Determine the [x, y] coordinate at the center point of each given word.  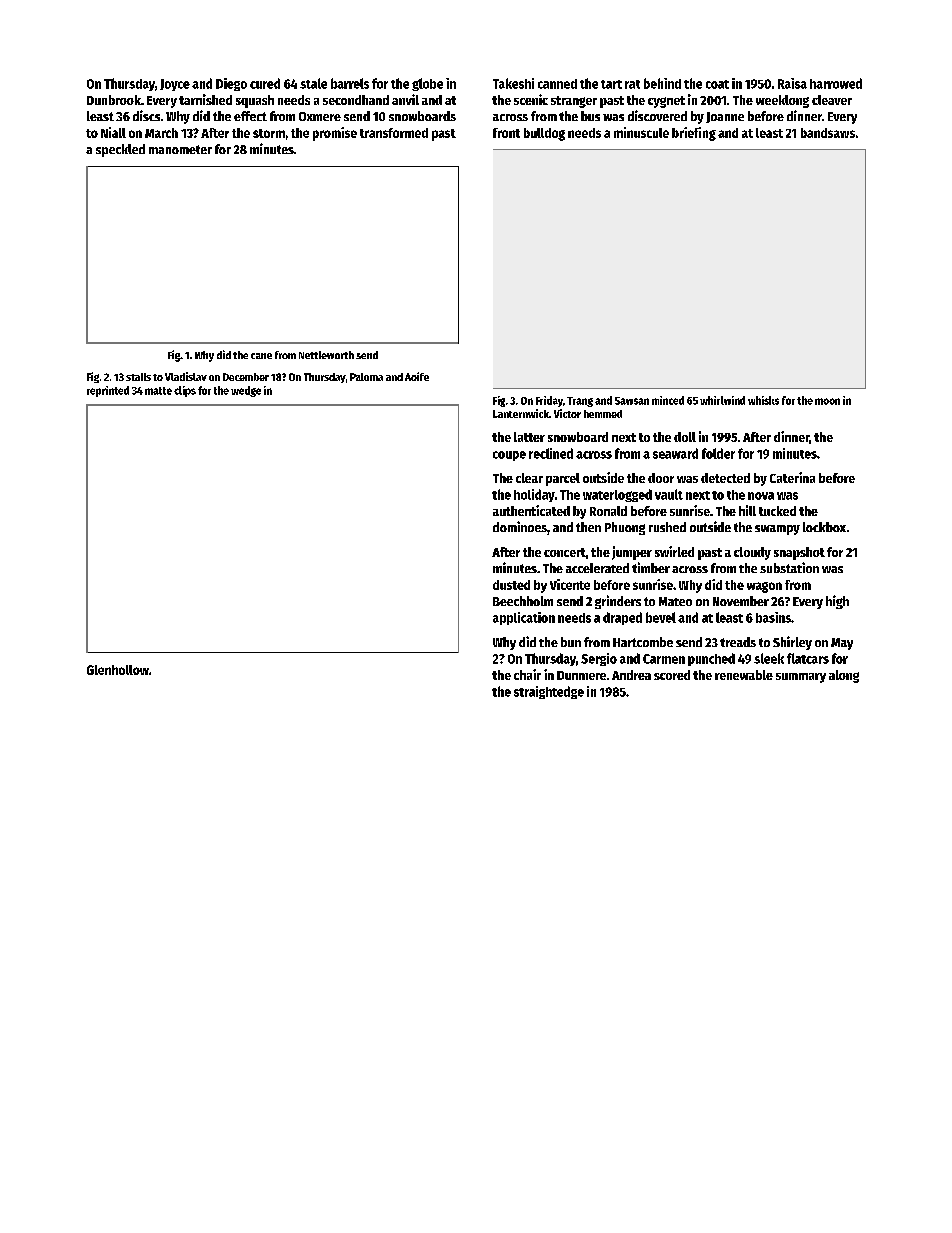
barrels [350, 83]
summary [801, 678]
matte [158, 391]
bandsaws [828, 133]
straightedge [549, 692]
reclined [551, 453]
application [524, 618]
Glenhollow [118, 670]
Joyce [175, 85]
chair [527, 674]
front [506, 133]
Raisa [792, 83]
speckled [120, 150]
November [741, 601]
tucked [777, 511]
